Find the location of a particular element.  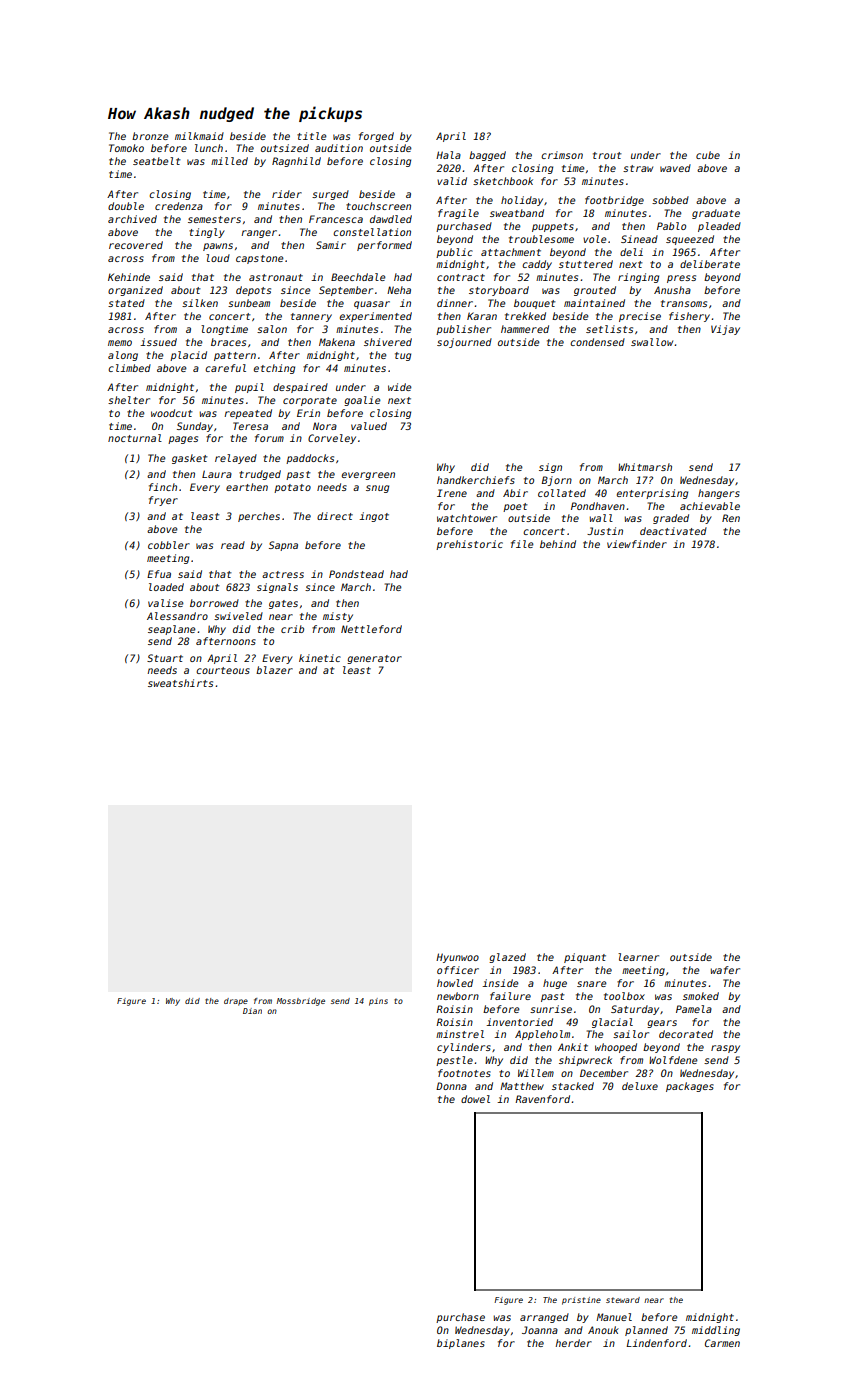

sweatshirts is located at coordinates (180, 683).
